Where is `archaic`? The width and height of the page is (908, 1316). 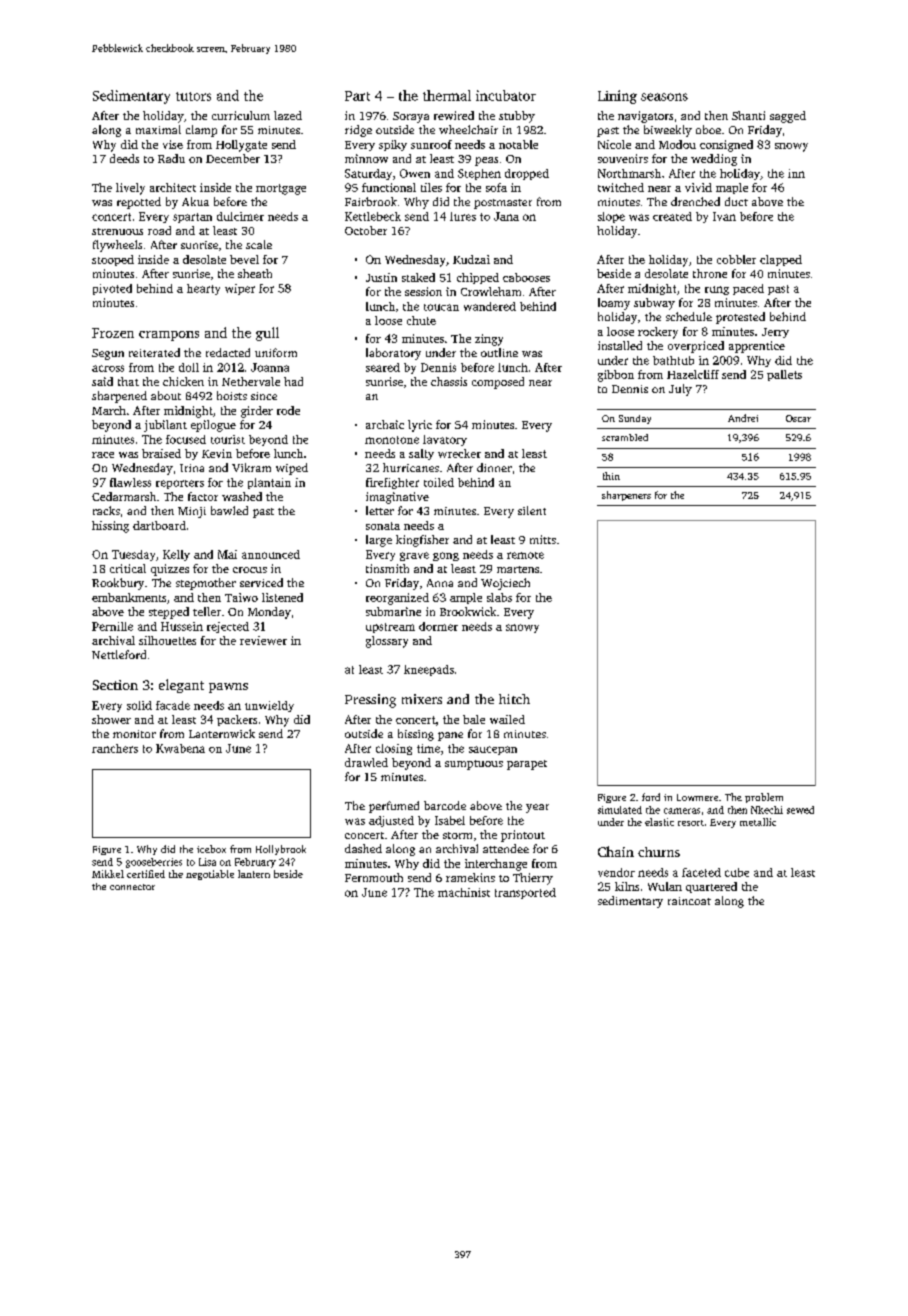 archaic is located at coordinates (385, 424).
